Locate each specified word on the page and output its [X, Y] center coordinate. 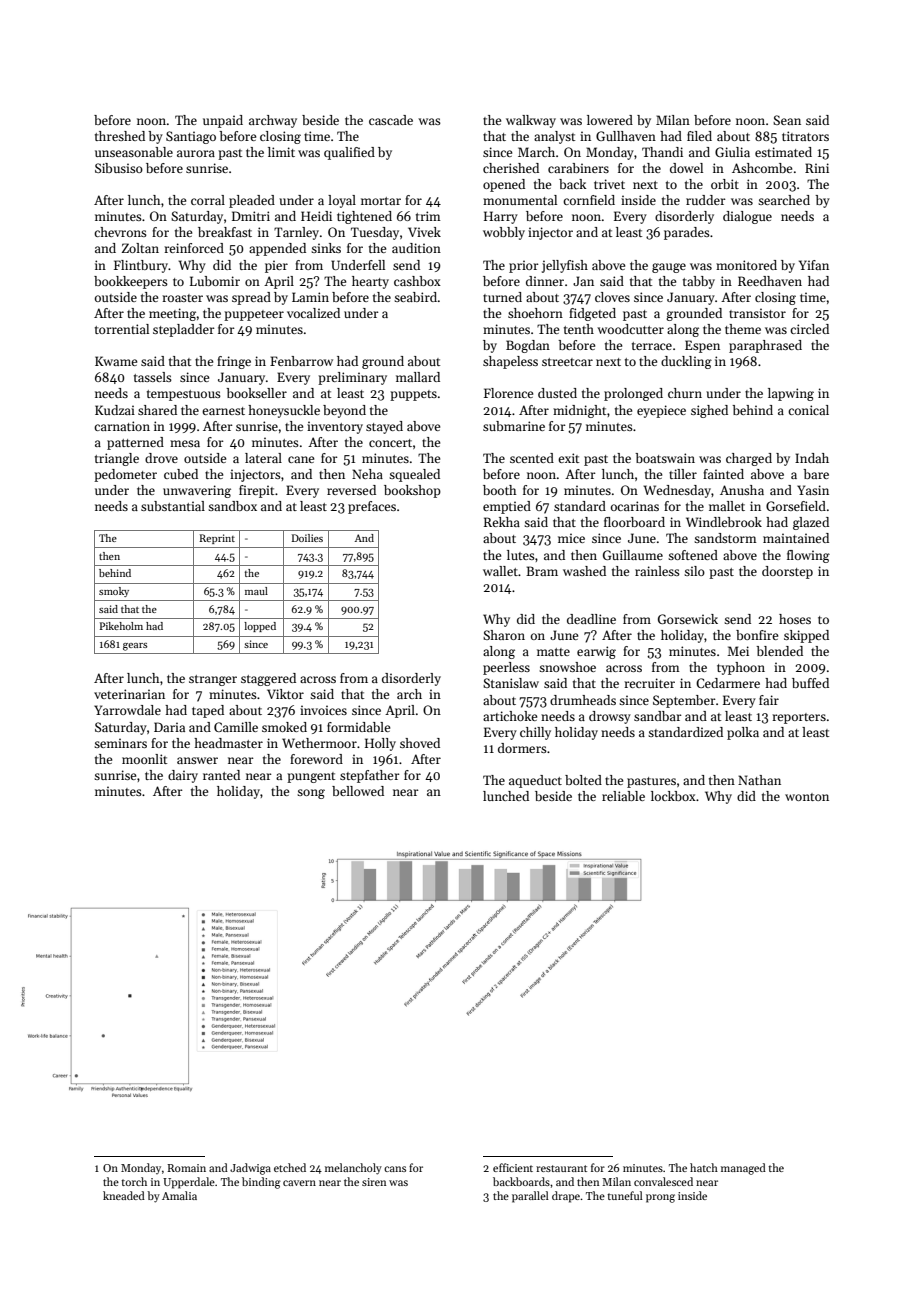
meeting [172, 314]
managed [743, 1169]
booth [499, 490]
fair [769, 700]
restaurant [561, 1168]
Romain [186, 1168]
